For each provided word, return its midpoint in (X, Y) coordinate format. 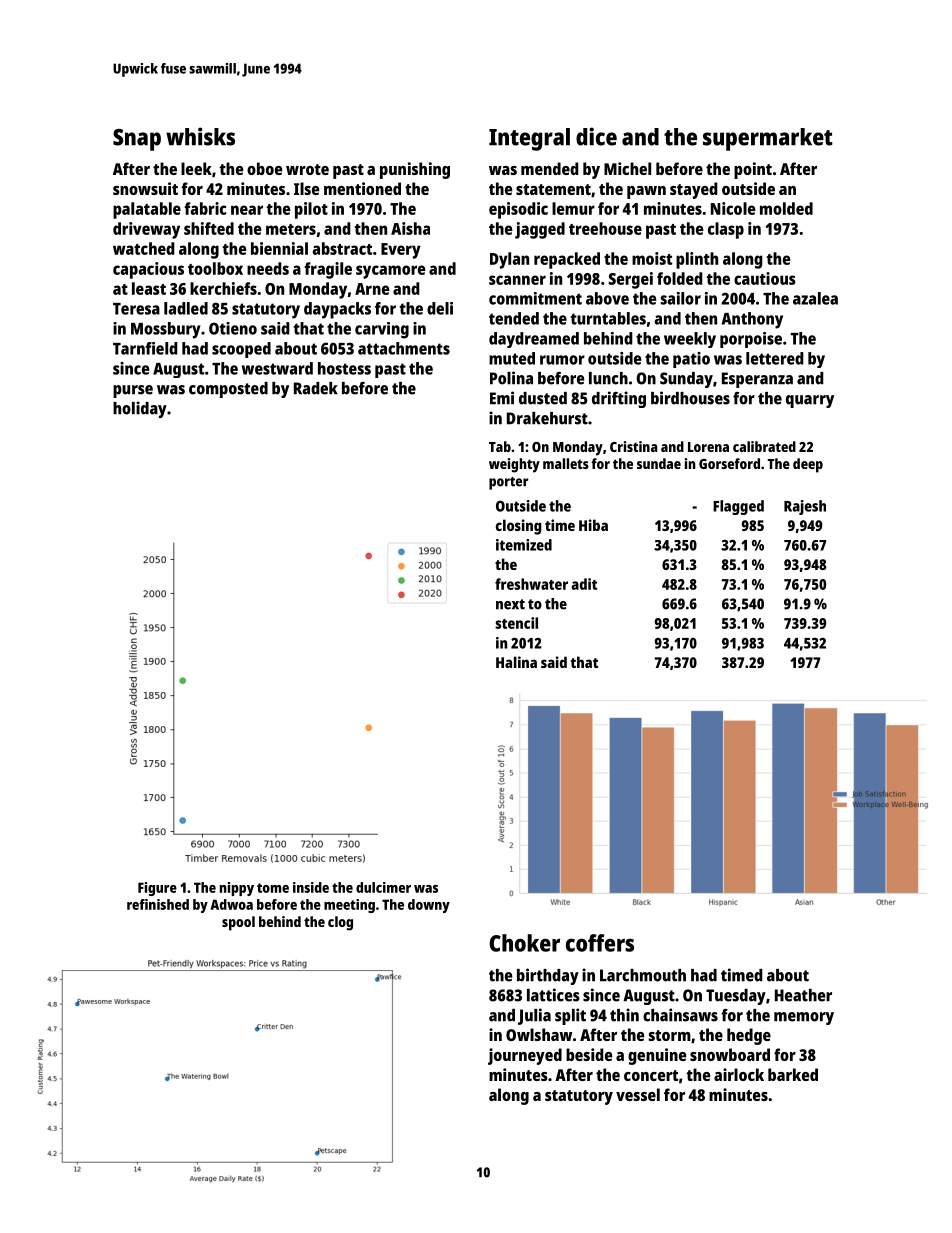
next (510, 604)
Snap (137, 140)
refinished (158, 904)
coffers (600, 943)
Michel (627, 168)
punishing (415, 170)
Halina (516, 662)
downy (429, 906)
